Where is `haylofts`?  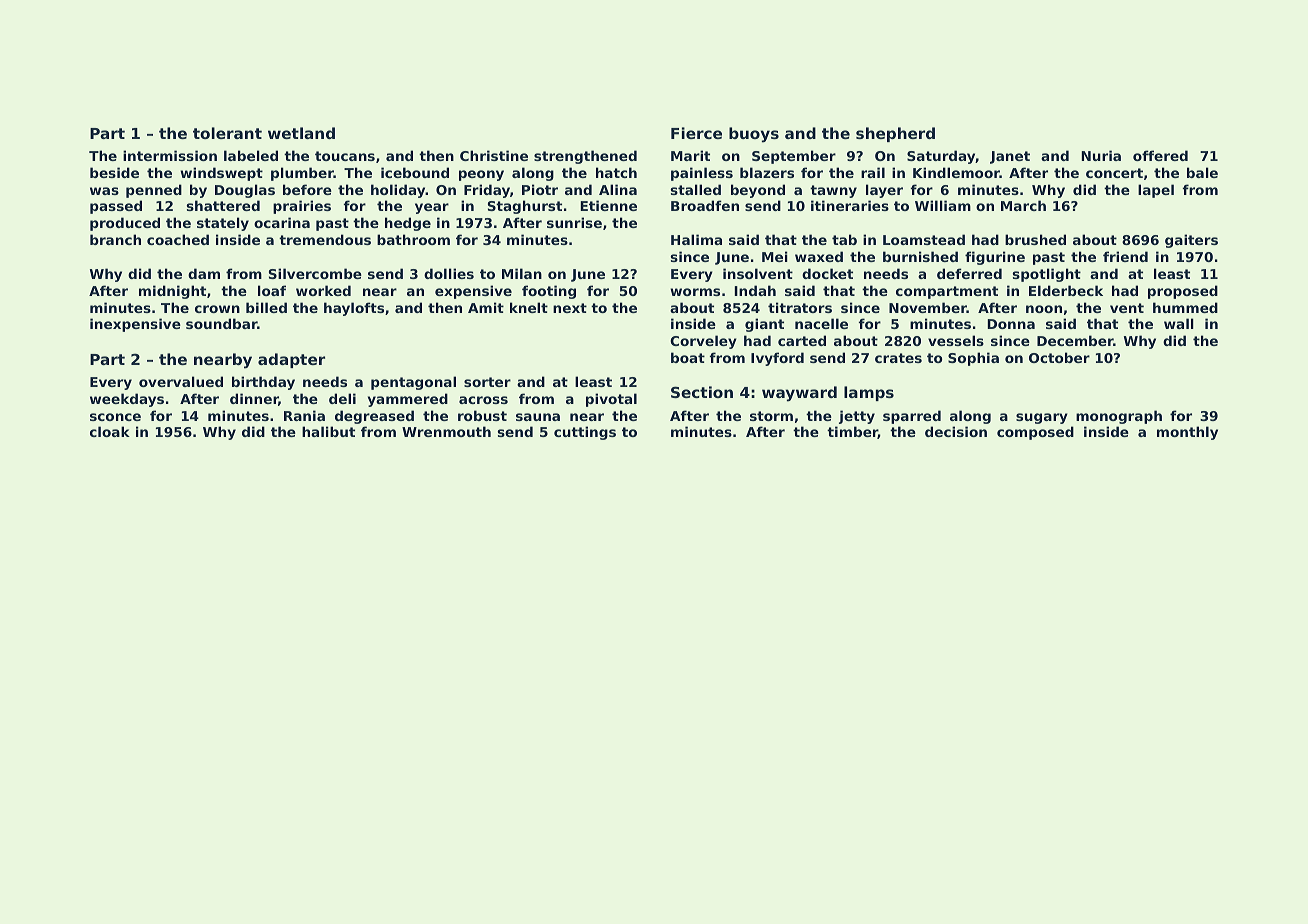 haylofts is located at coordinates (354, 309).
